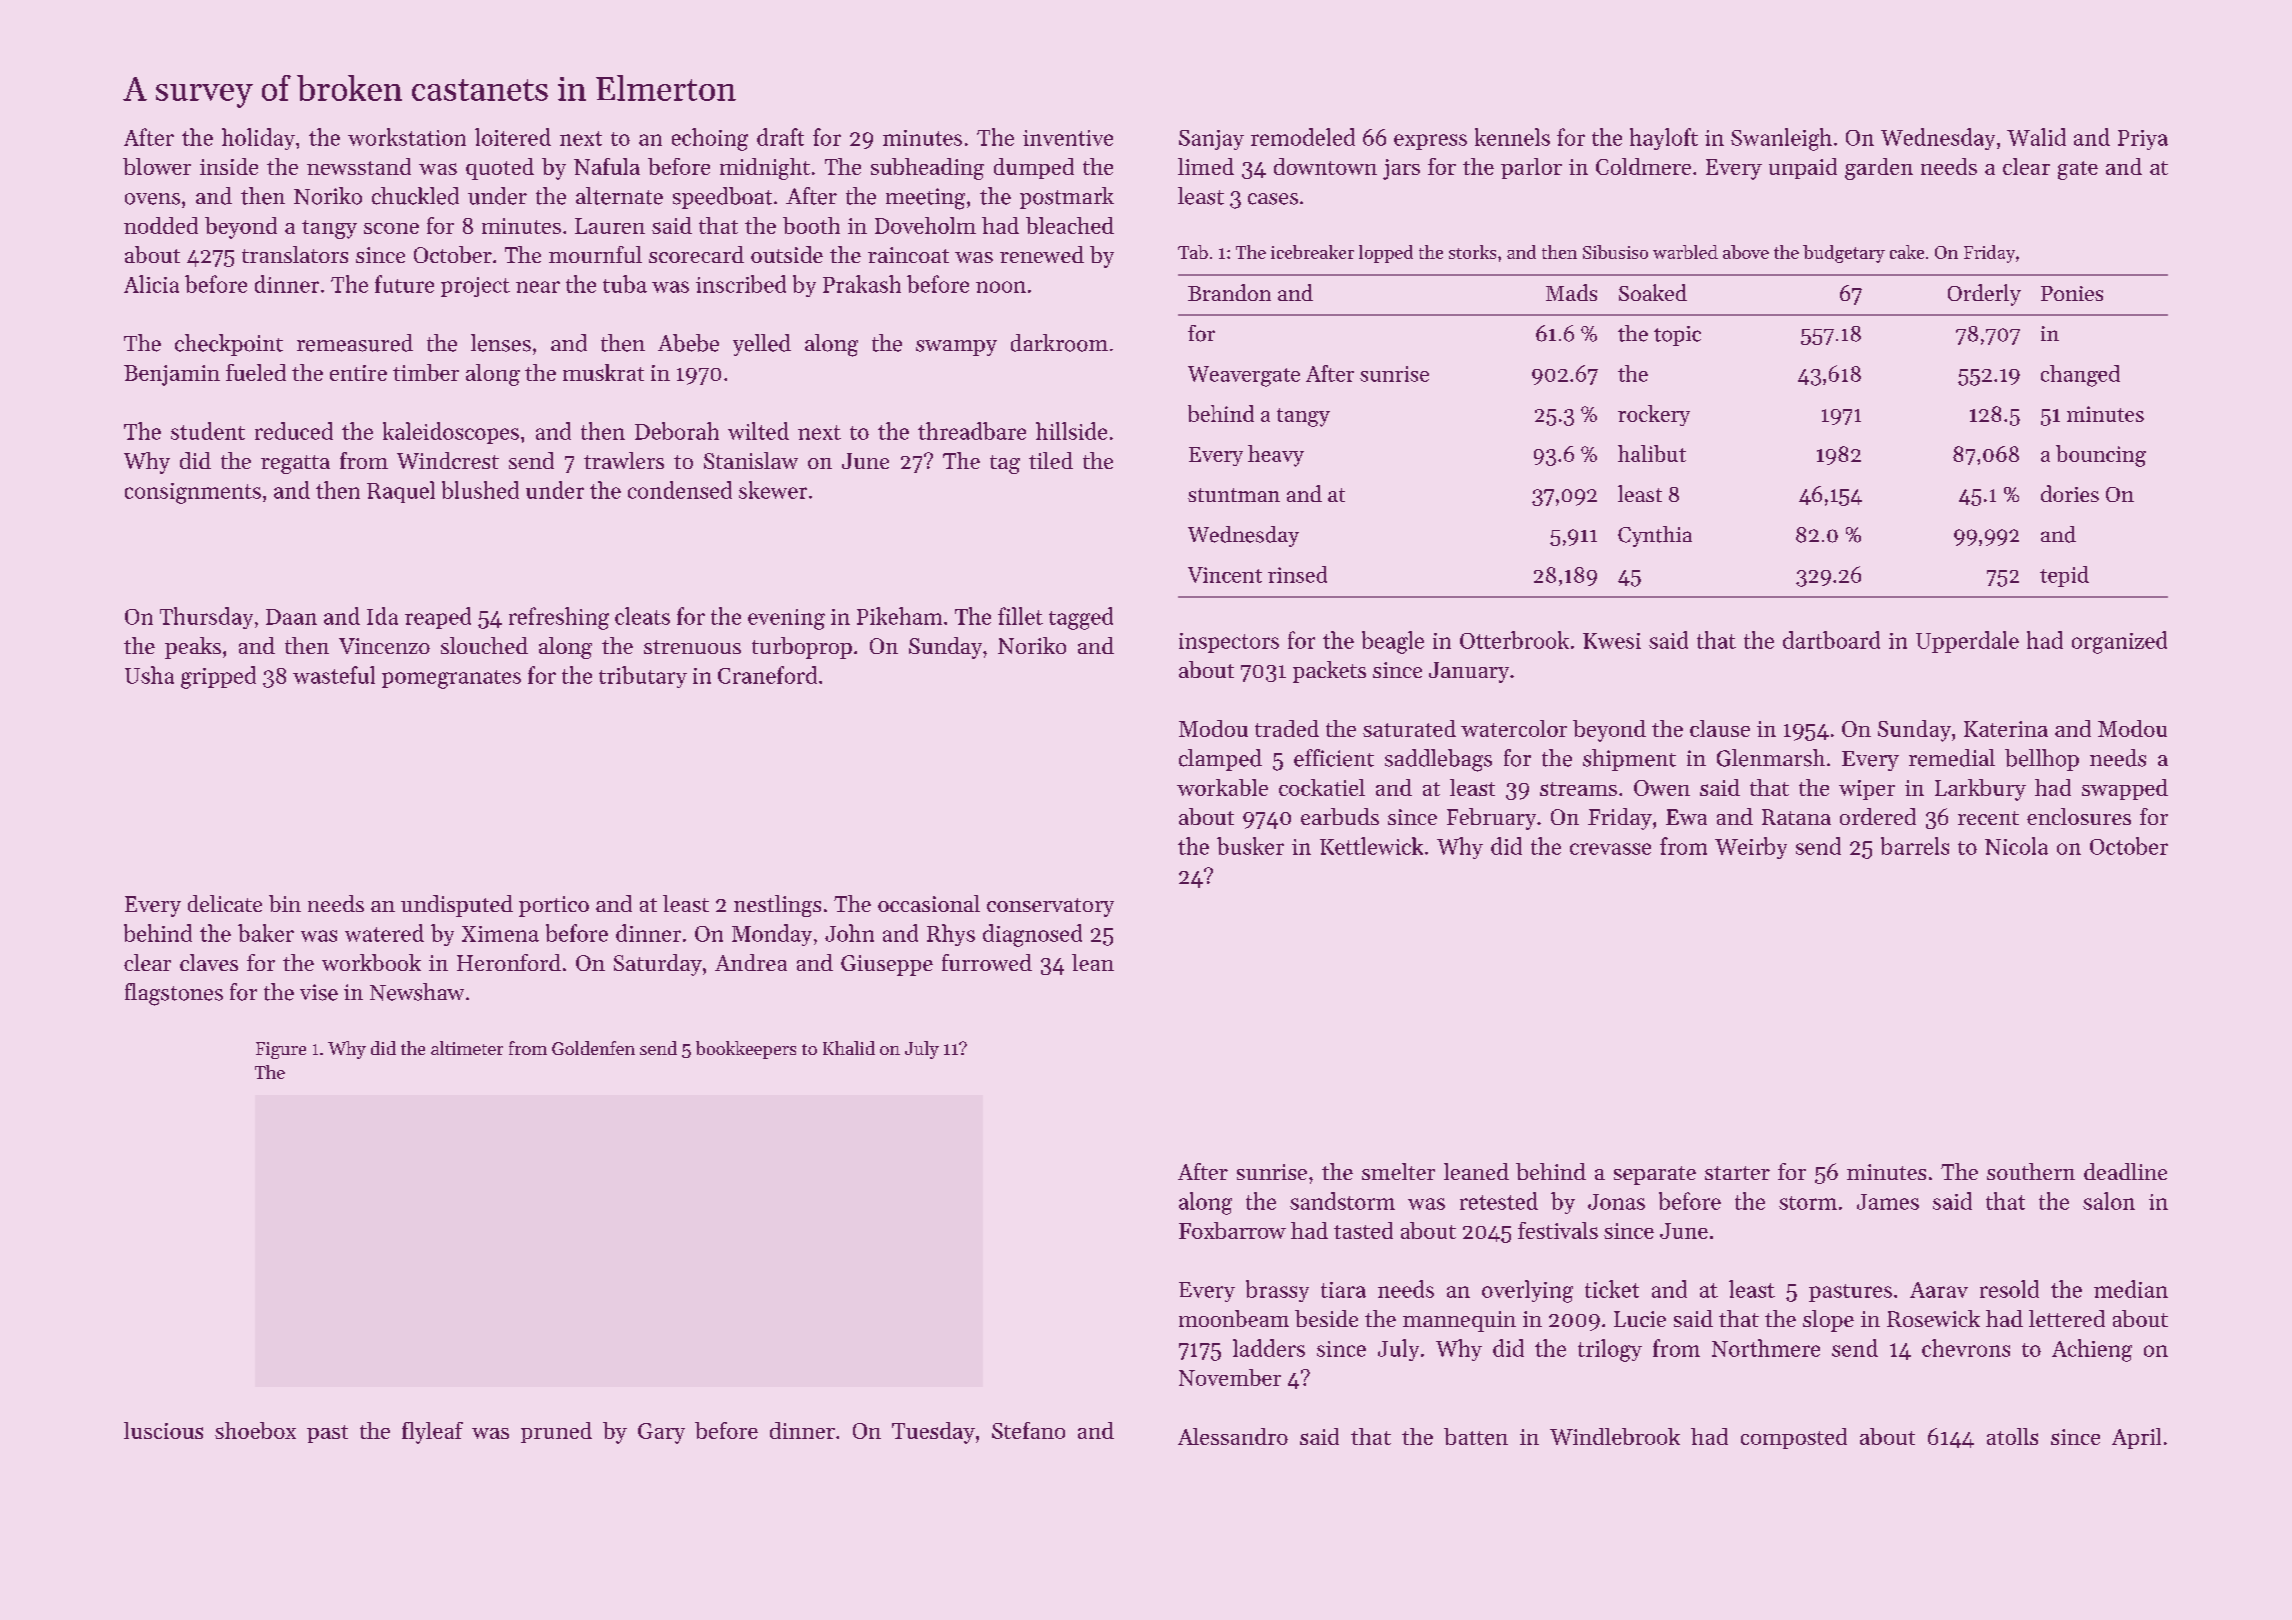  Describe the element at coordinates (1476, 1436) in the screenshot. I see `batten` at that location.
